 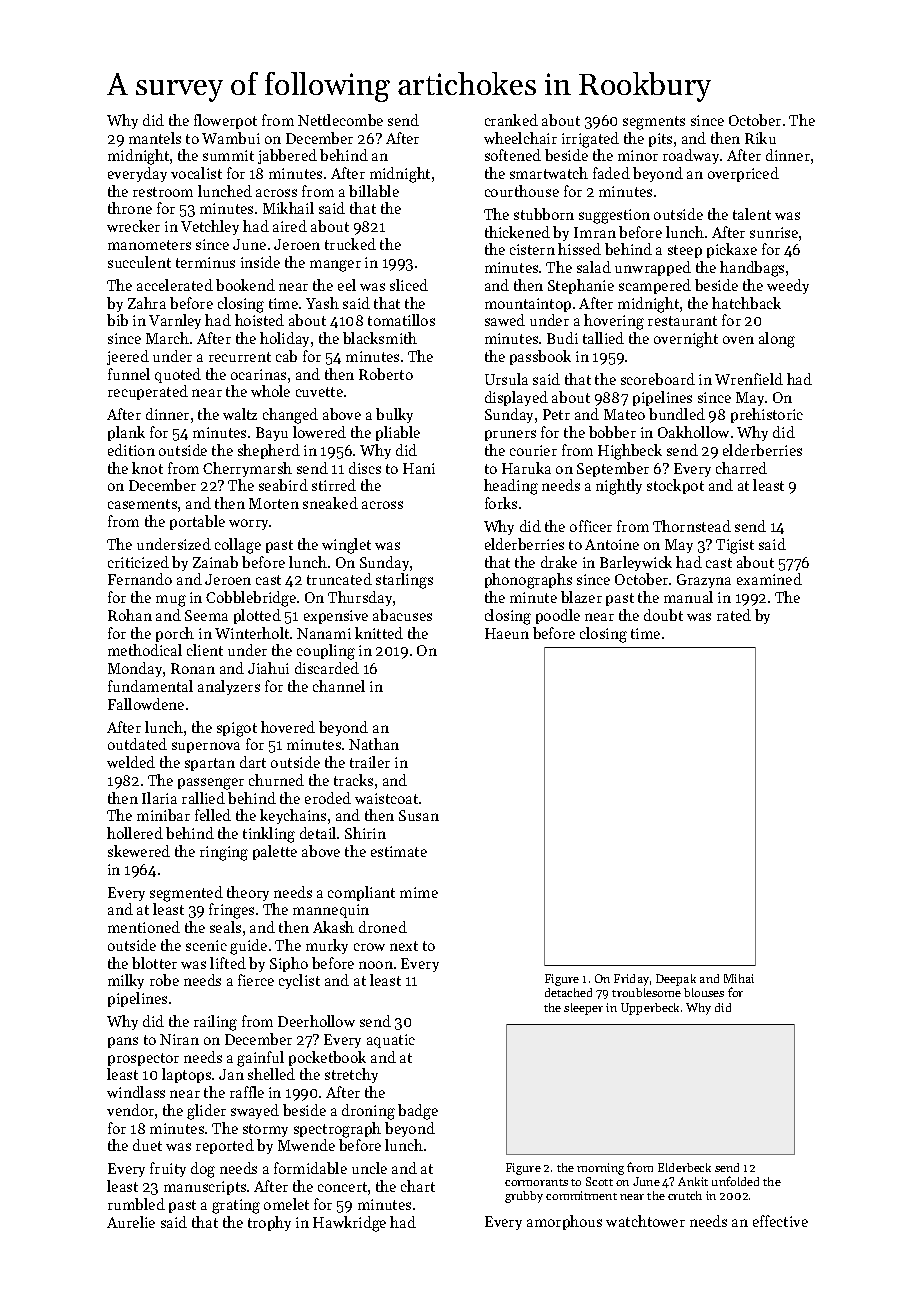 What do you see at coordinates (340, 120) in the screenshot?
I see `Nettlecombe` at bounding box center [340, 120].
